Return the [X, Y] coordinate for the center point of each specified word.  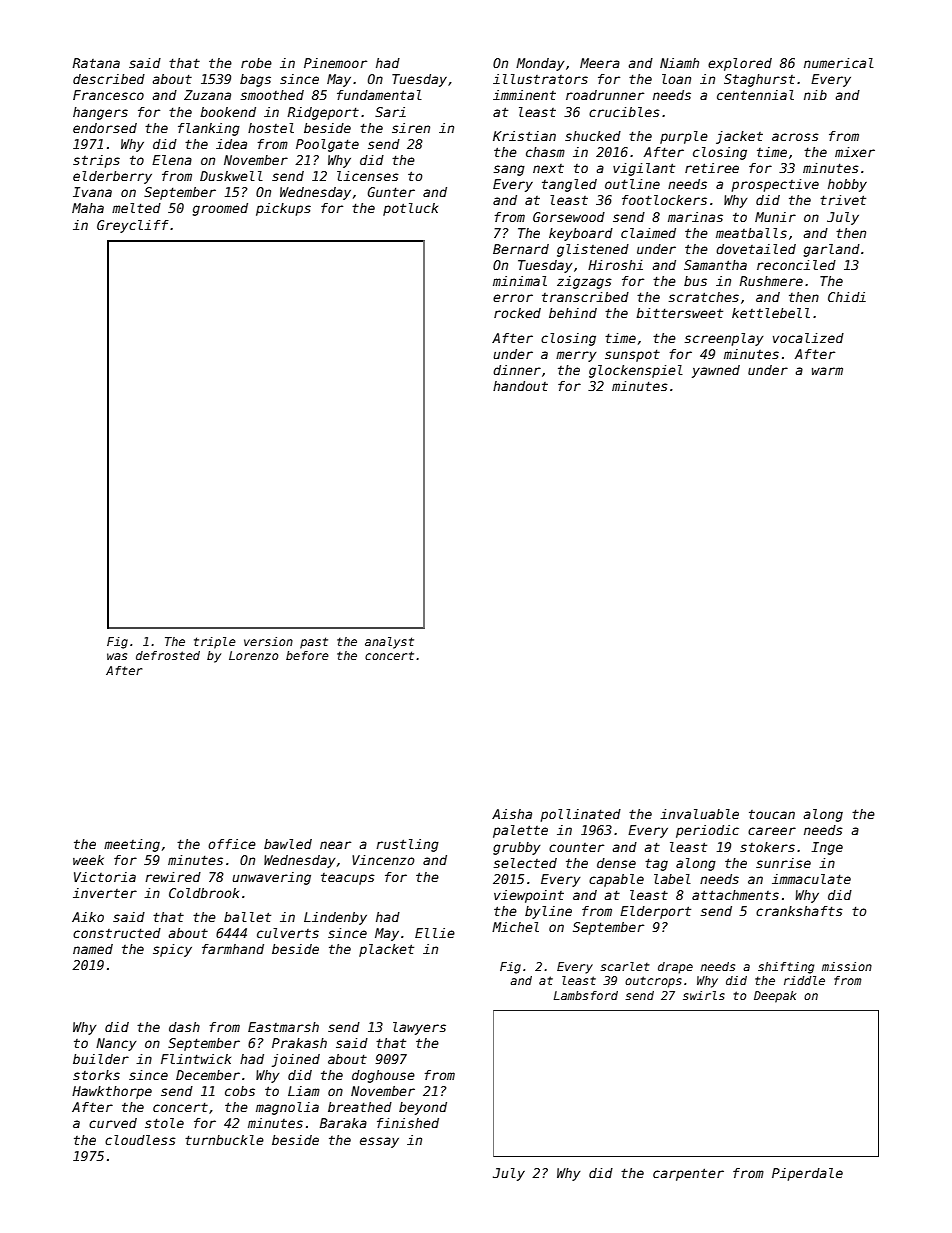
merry [576, 356]
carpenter [688, 1174]
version [268, 641]
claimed [648, 233]
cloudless [140, 1140]
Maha [88, 208]
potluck [410, 209]
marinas [695, 217]
